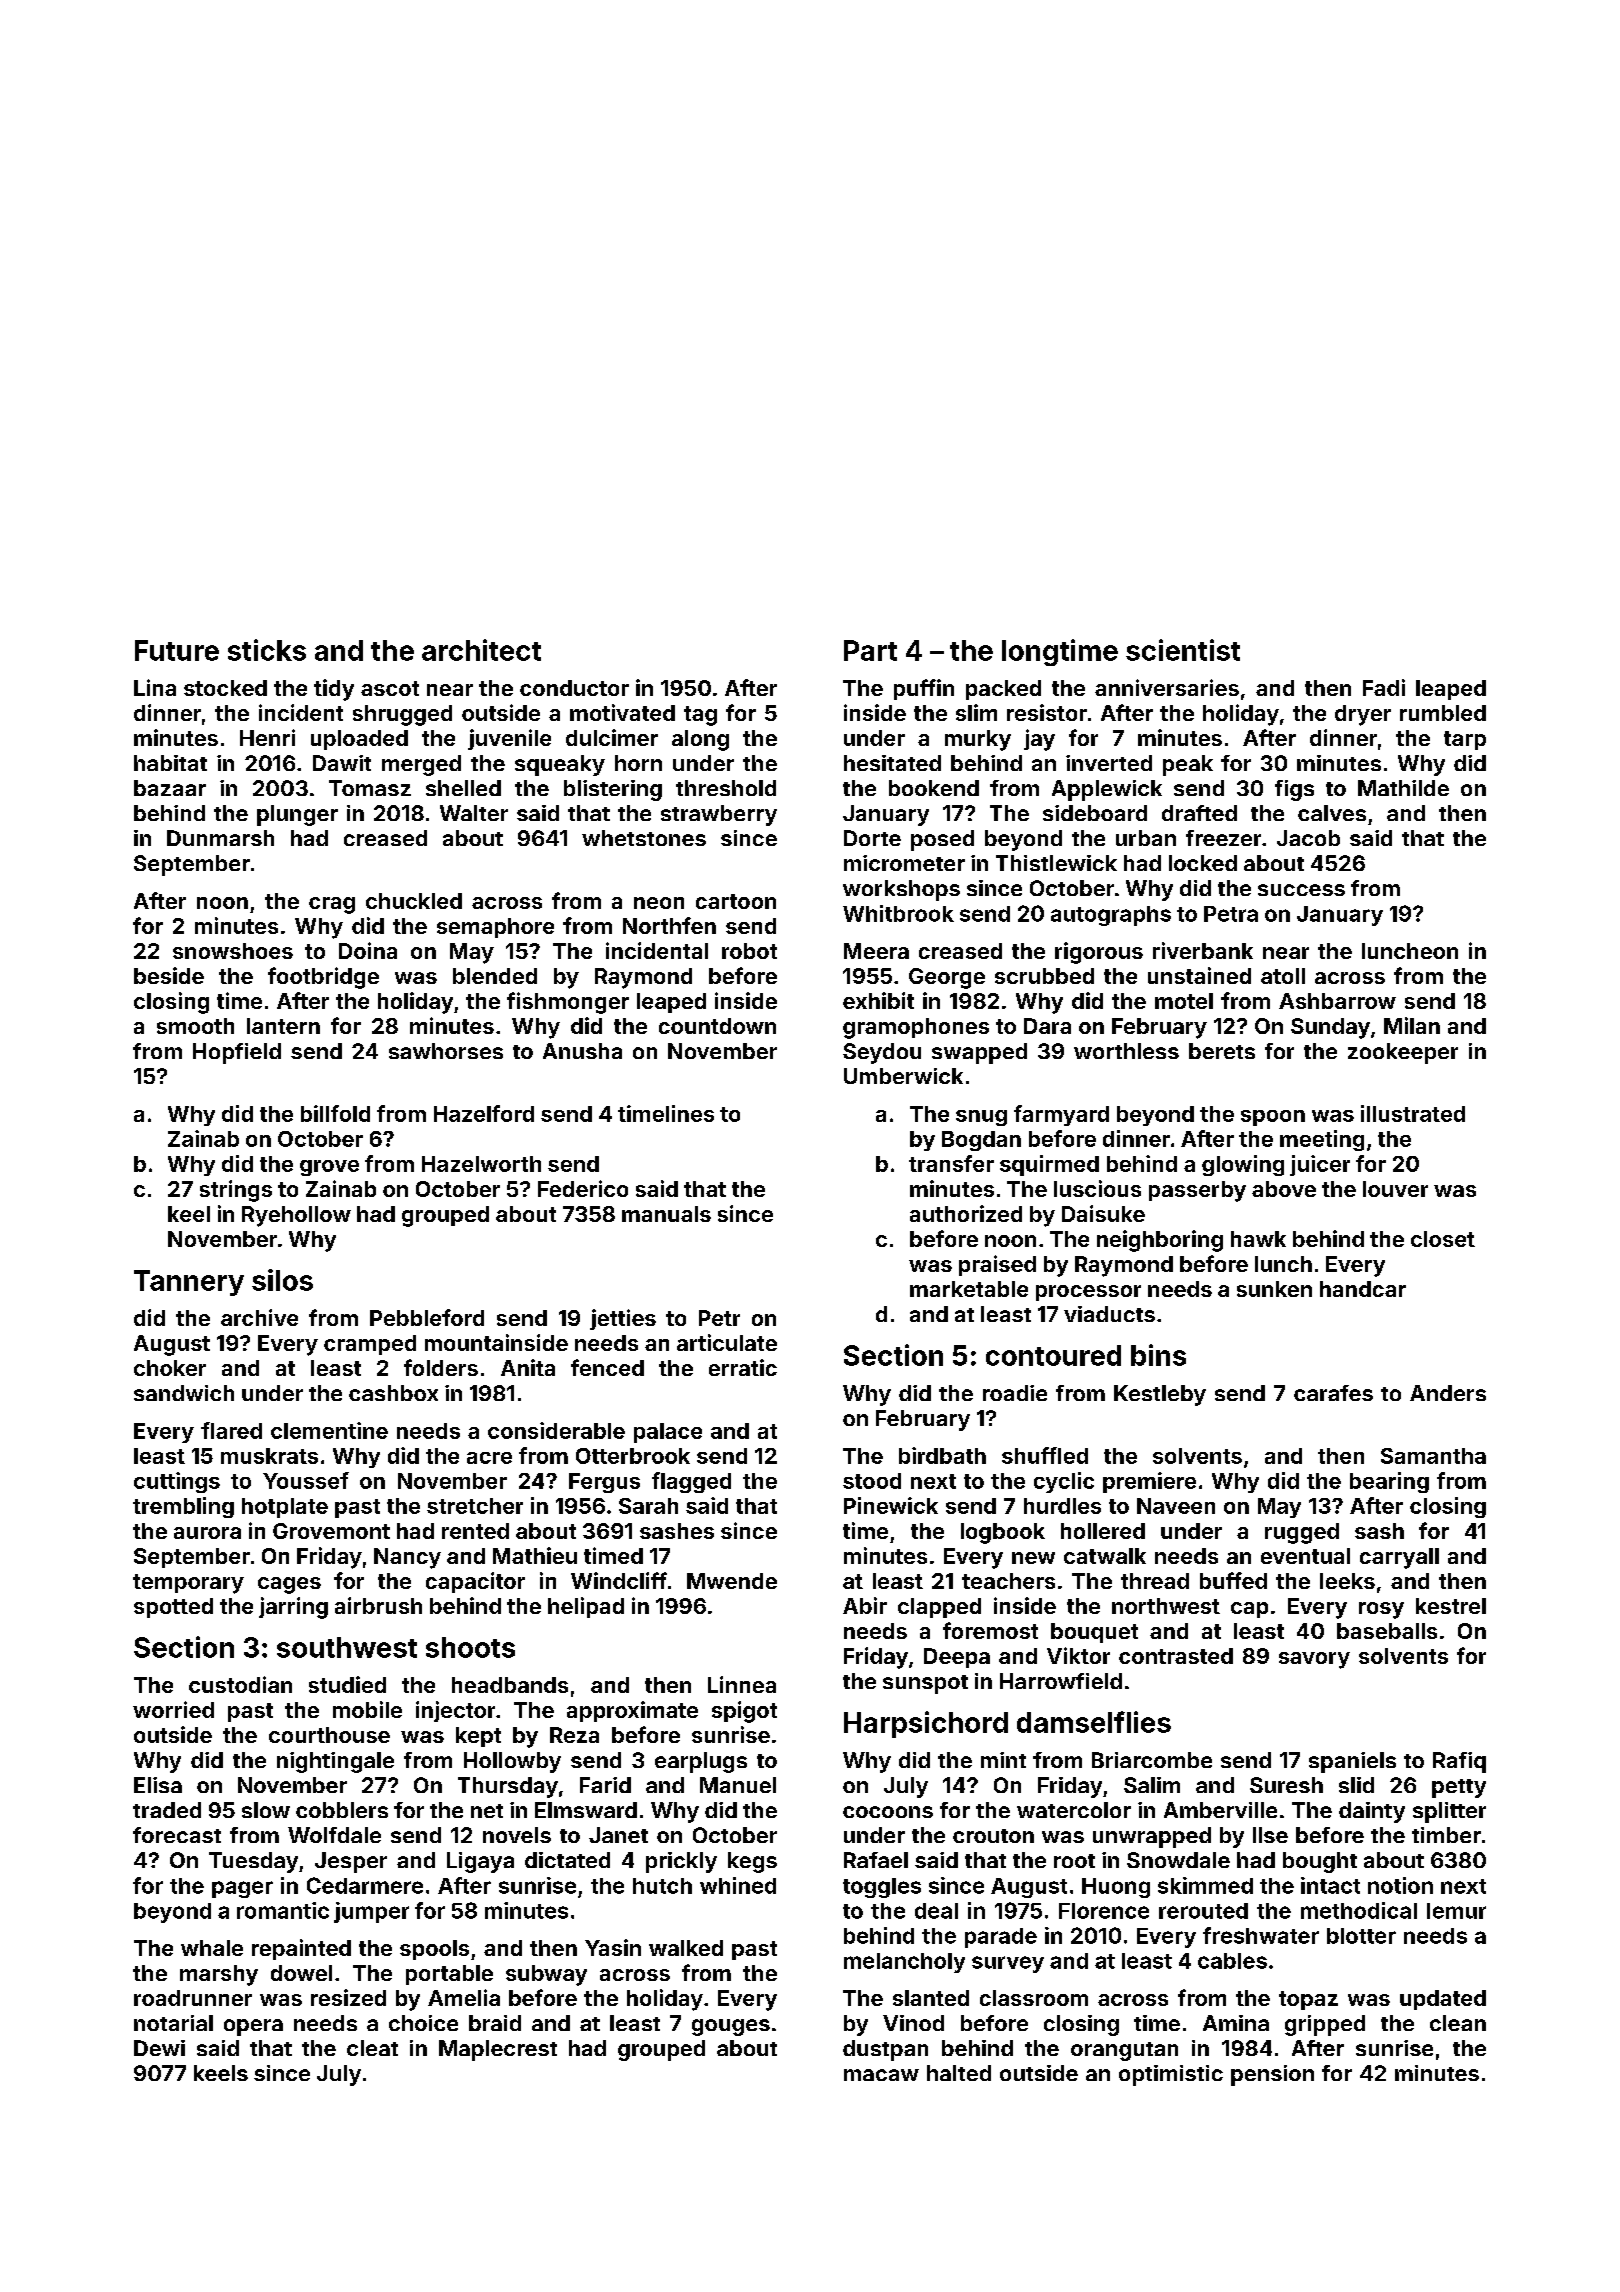 The width and height of the screenshot is (1620, 2292). Describe the element at coordinates (1183, 650) in the screenshot. I see `scientist` at that location.
